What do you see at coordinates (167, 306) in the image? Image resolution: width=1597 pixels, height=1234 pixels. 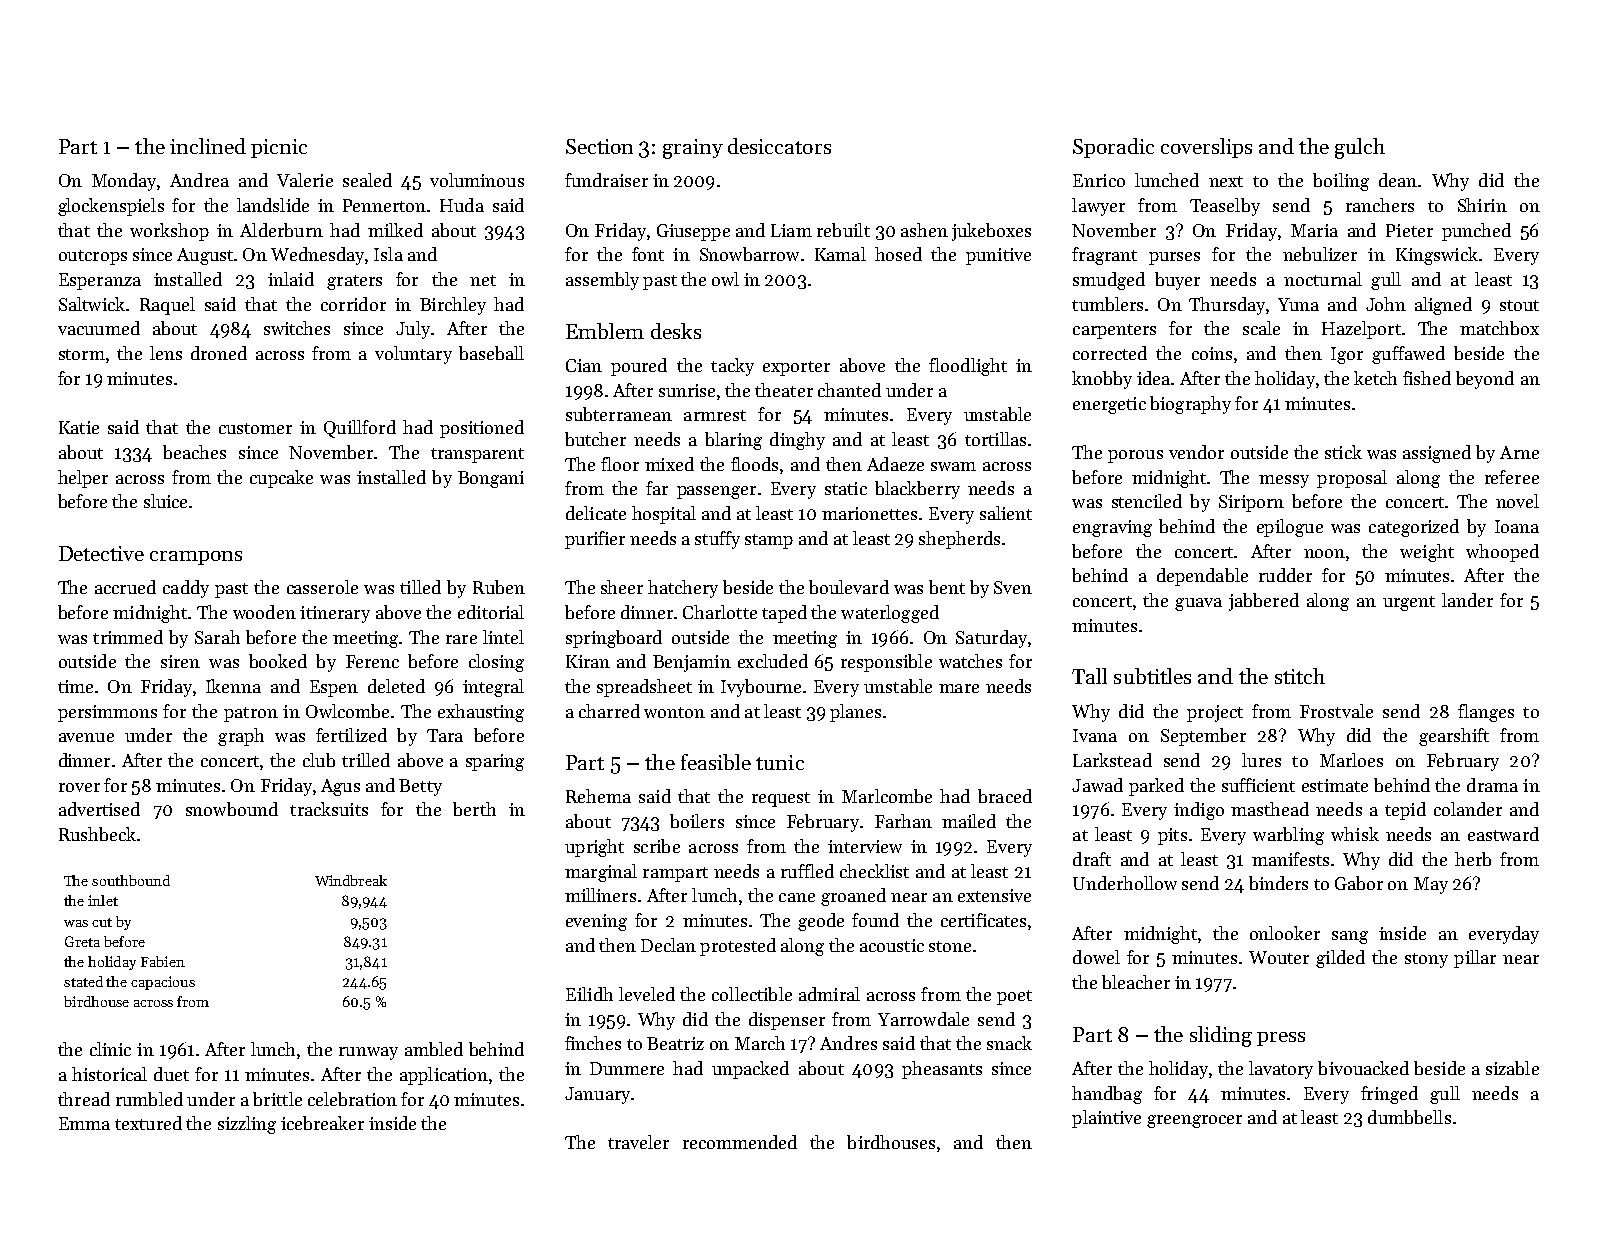 I see `Raquel` at bounding box center [167, 306].
